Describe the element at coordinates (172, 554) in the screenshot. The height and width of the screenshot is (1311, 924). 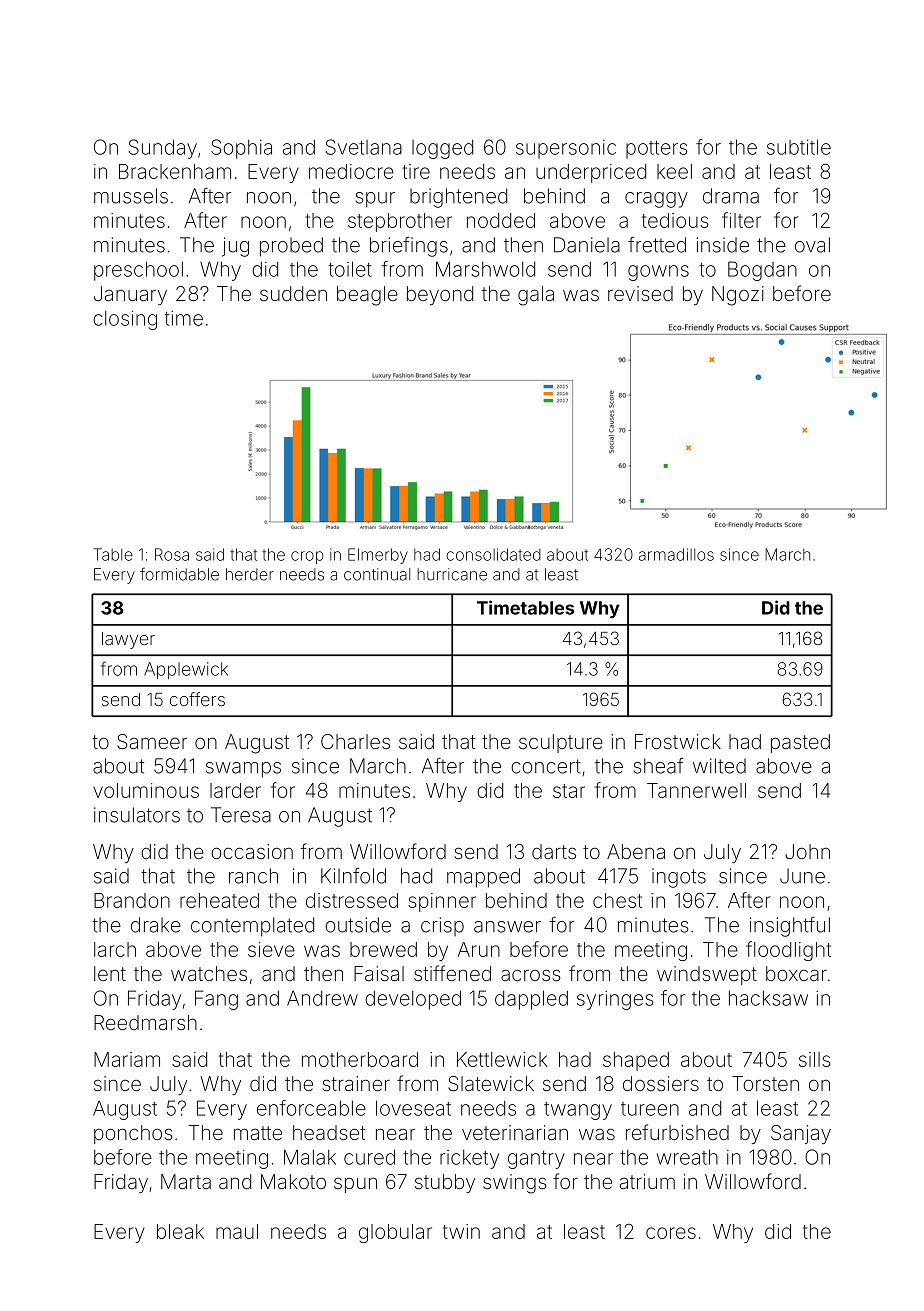
I see `Rosa` at that location.
